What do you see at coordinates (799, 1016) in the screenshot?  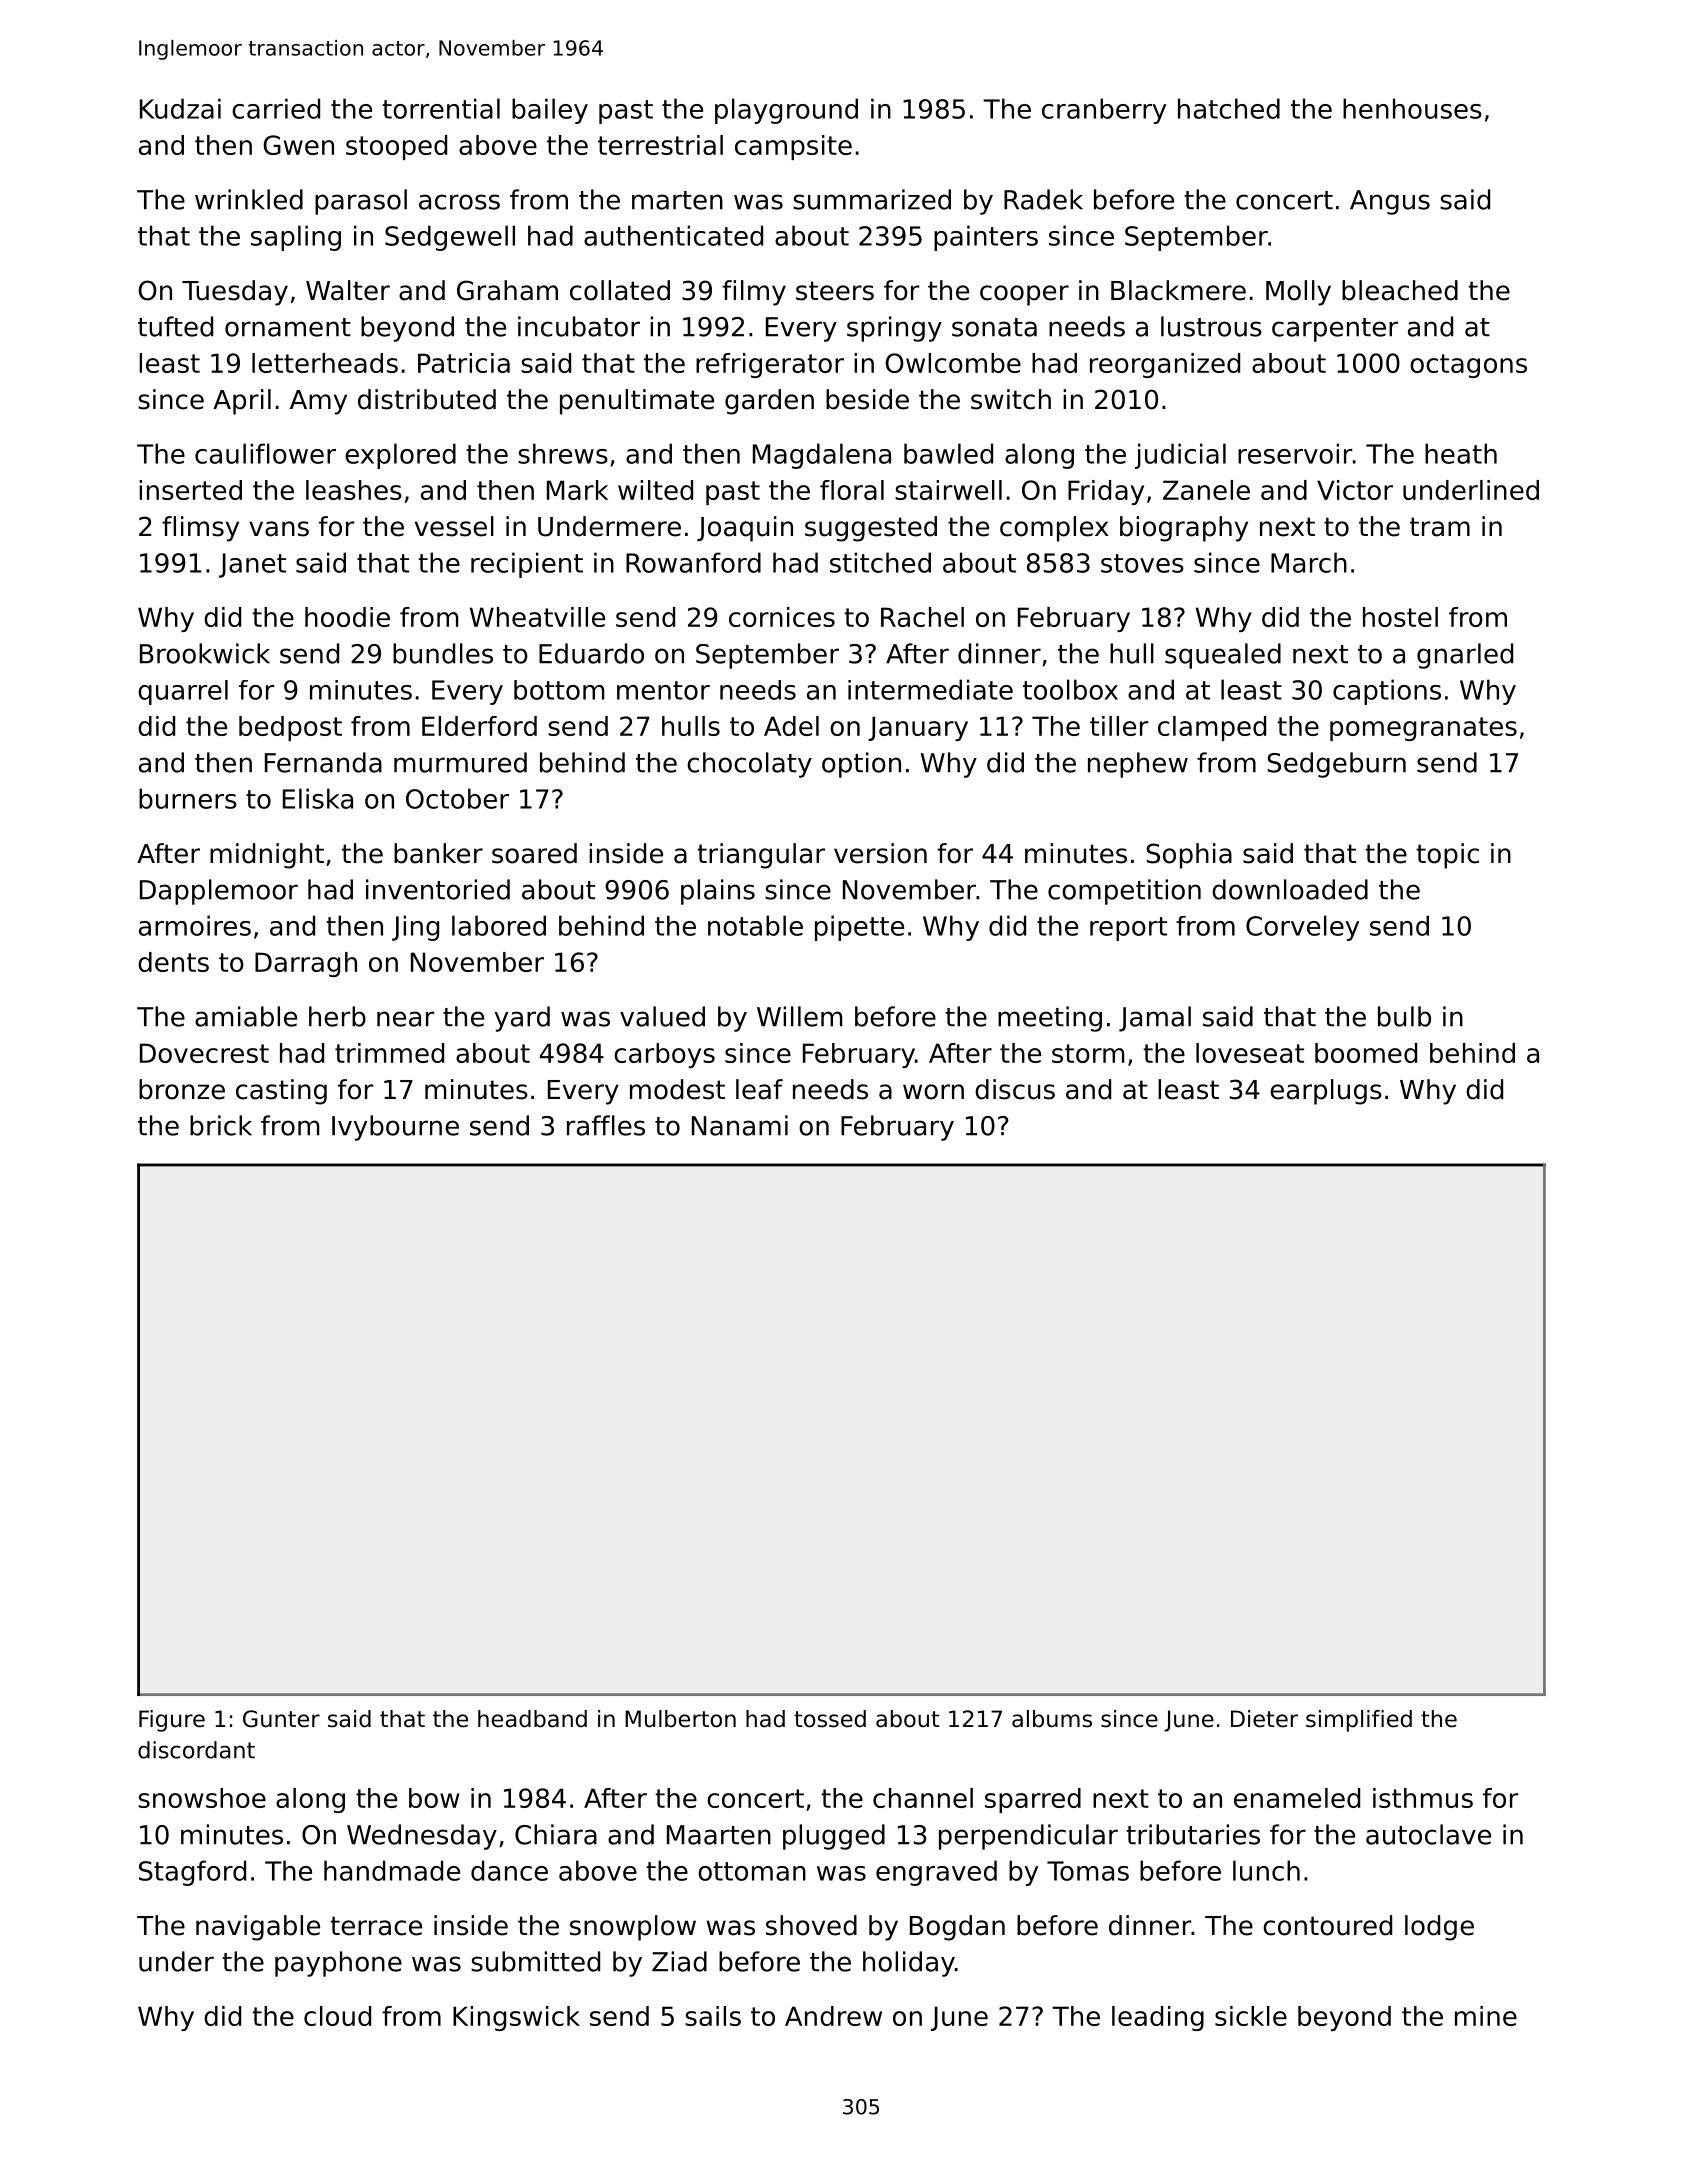 I see `Willem` at bounding box center [799, 1016].
